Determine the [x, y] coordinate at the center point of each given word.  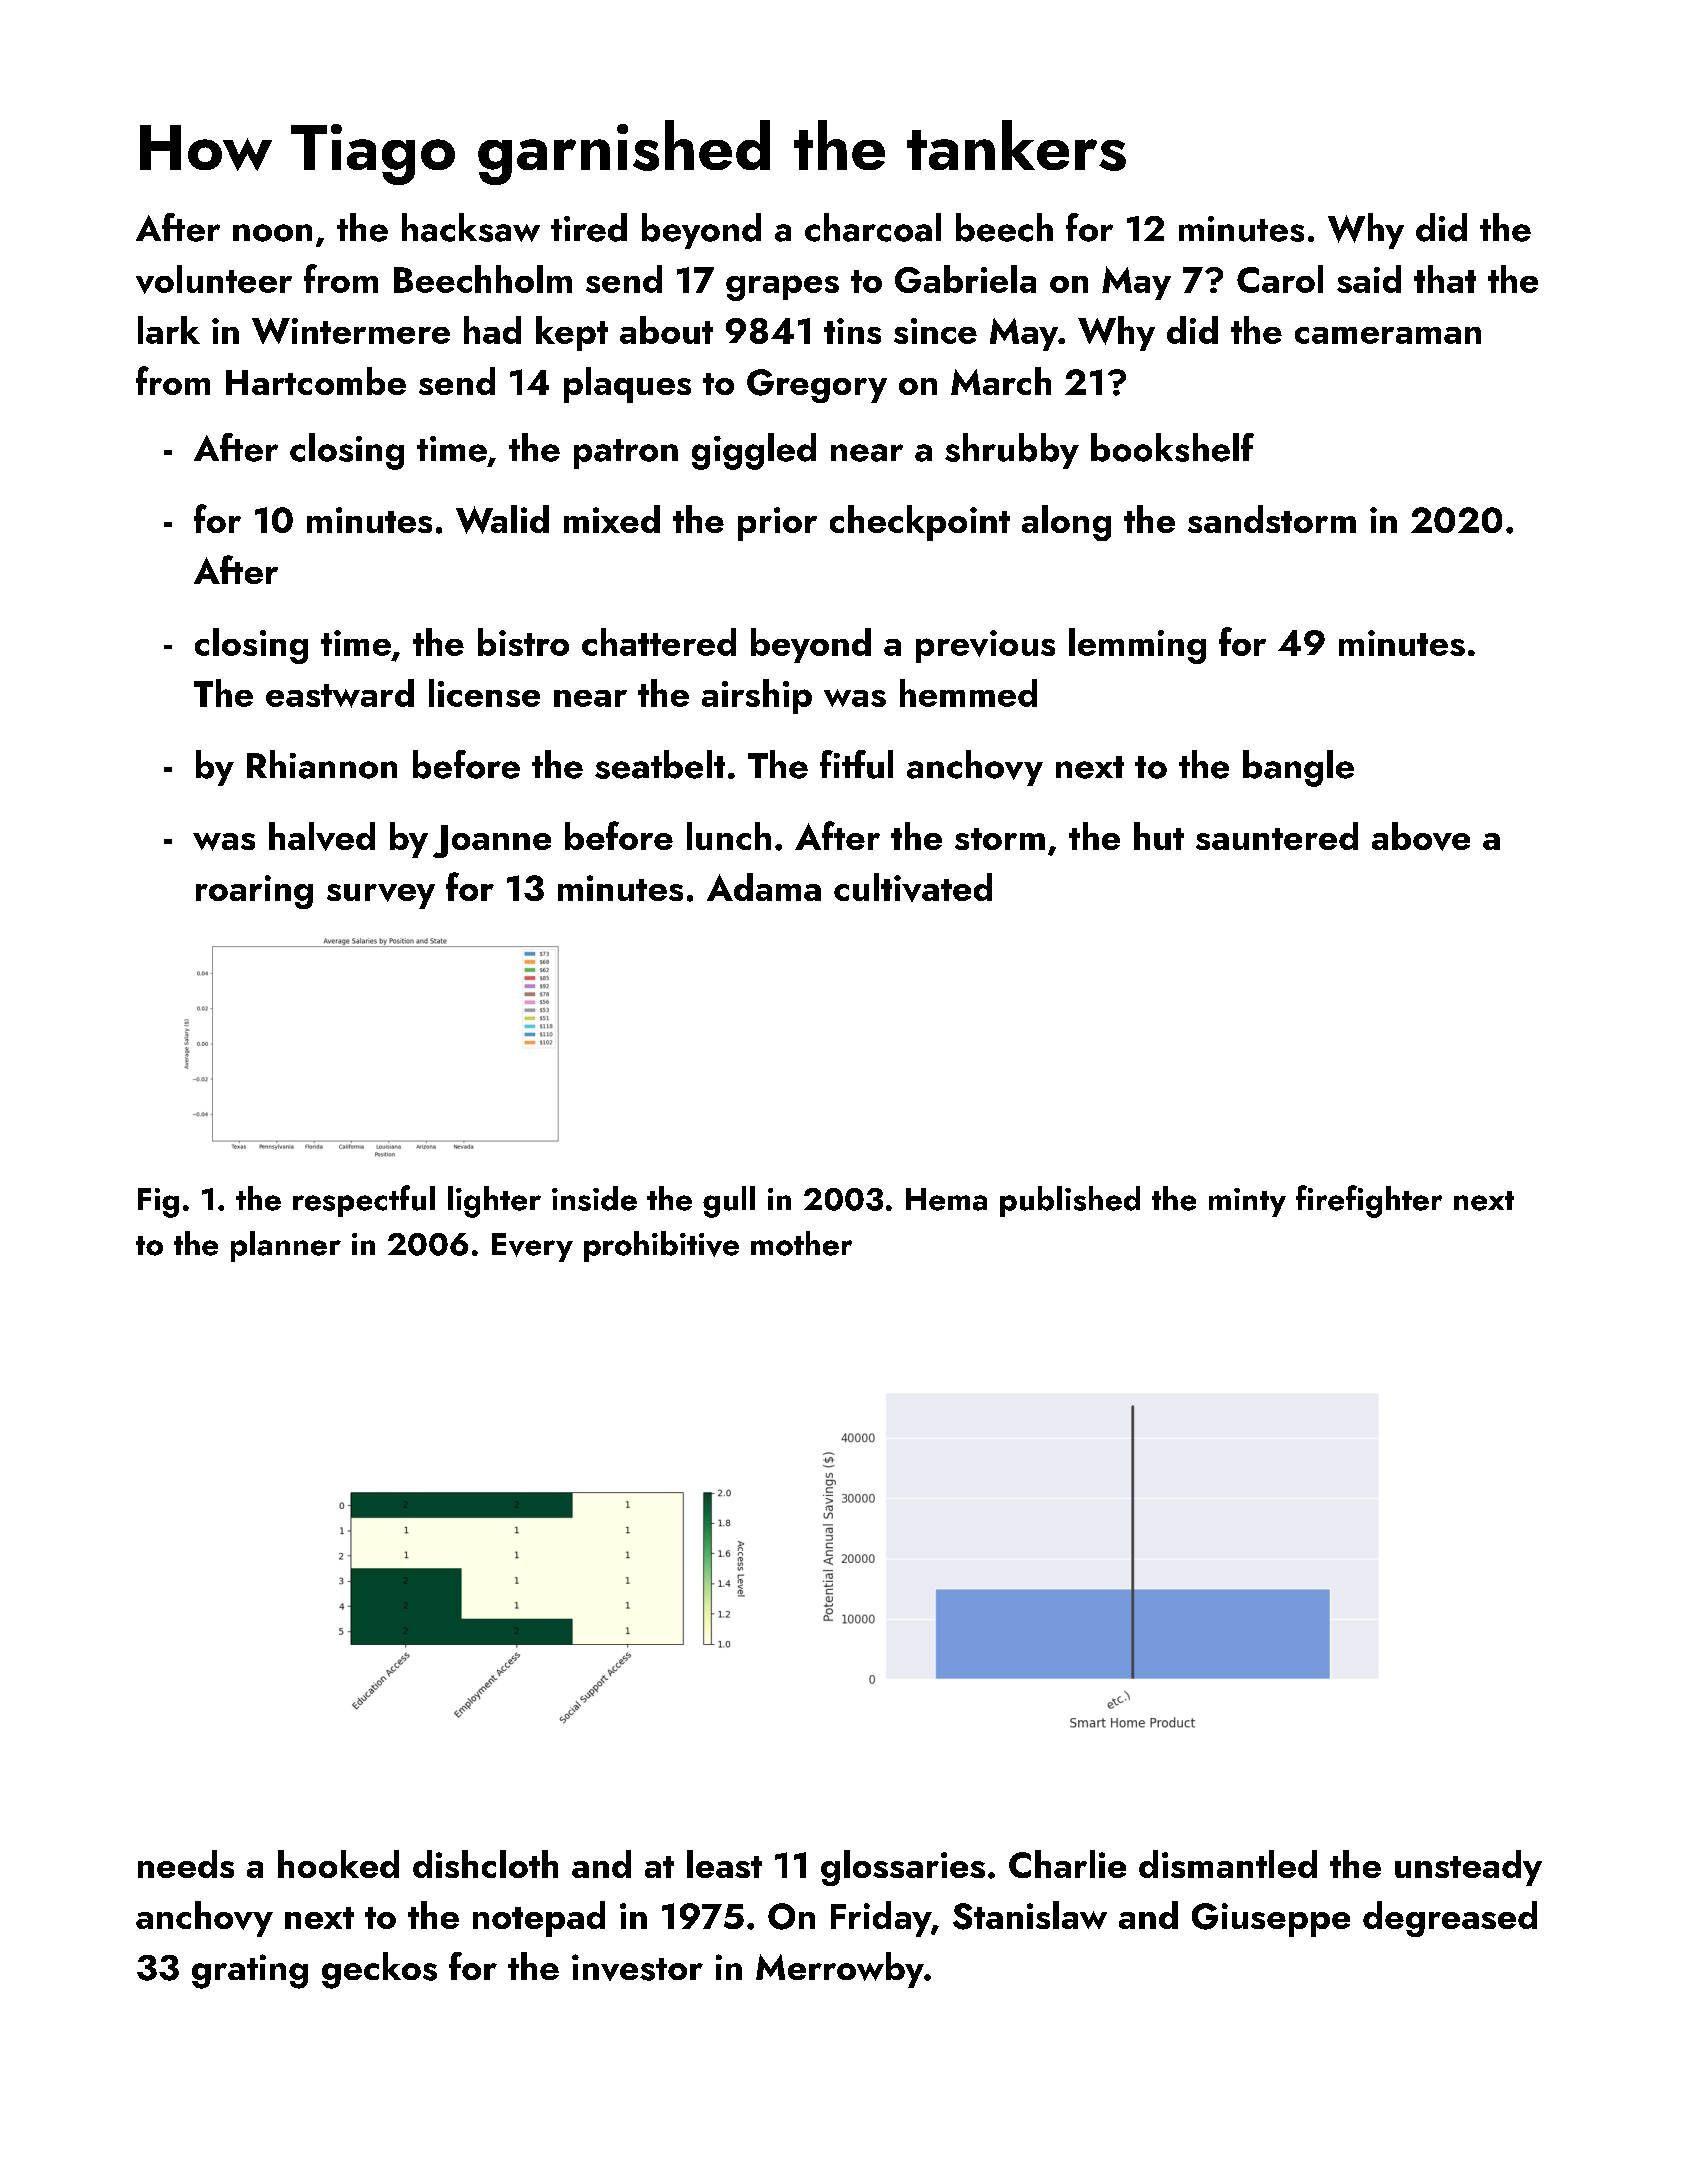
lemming [1137, 646]
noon [272, 233]
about [666, 330]
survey [381, 896]
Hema [946, 1199]
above [1421, 836]
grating [250, 1971]
